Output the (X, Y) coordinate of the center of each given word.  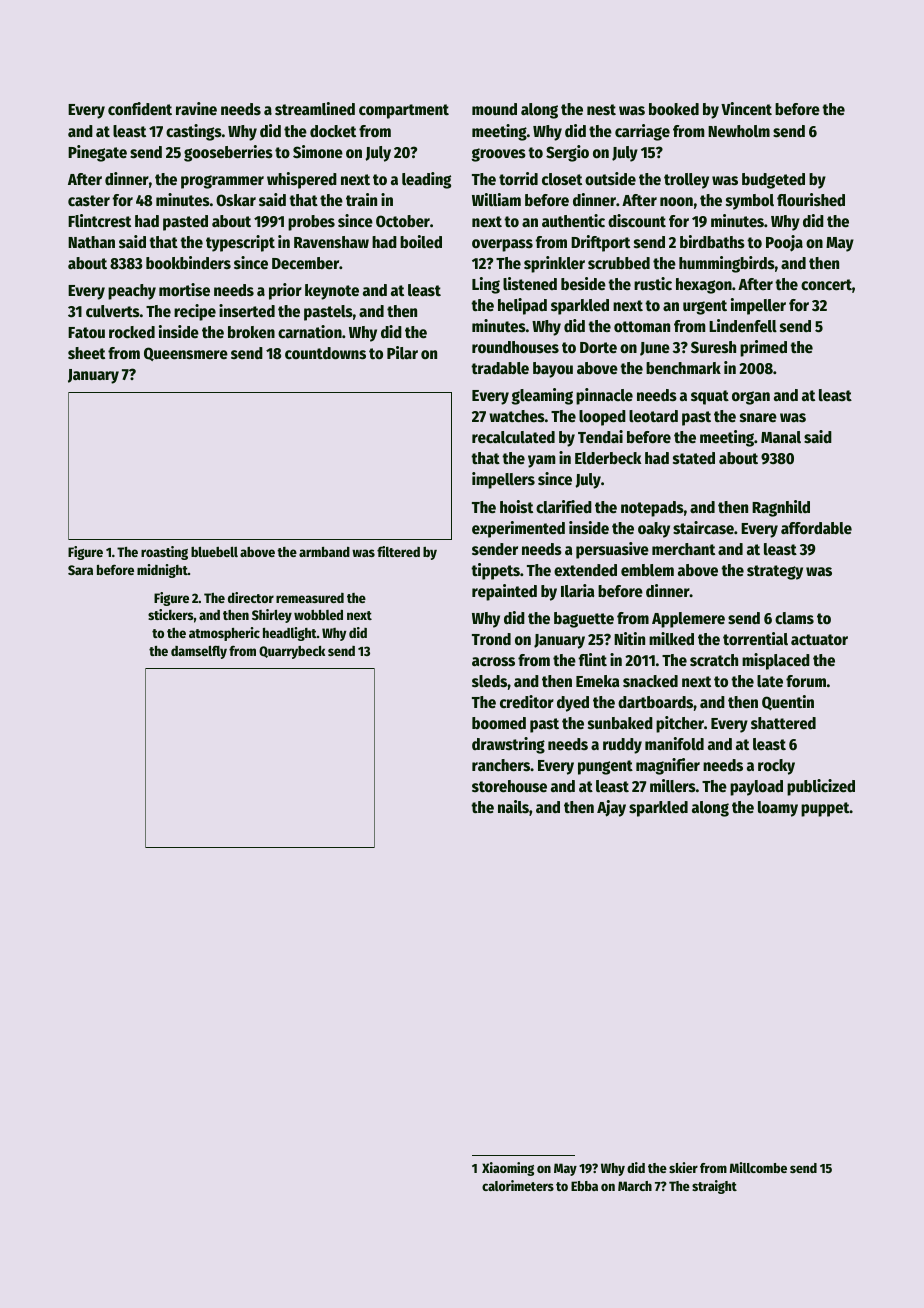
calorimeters (518, 1185)
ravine (196, 109)
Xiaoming (508, 1169)
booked (674, 109)
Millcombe (758, 1167)
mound (494, 109)
